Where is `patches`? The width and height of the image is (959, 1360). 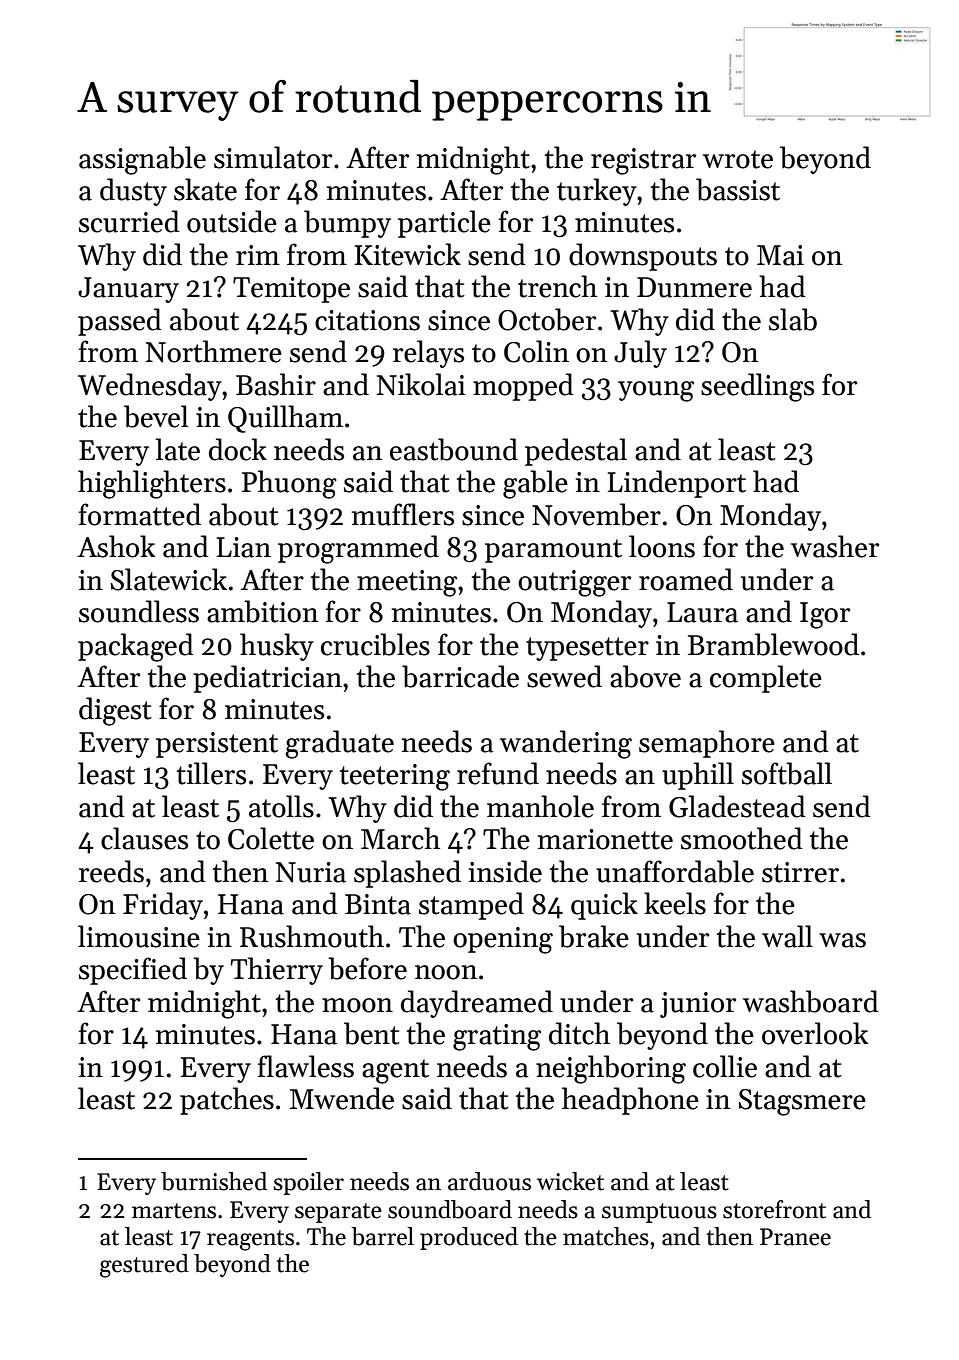 patches is located at coordinates (227, 1101).
